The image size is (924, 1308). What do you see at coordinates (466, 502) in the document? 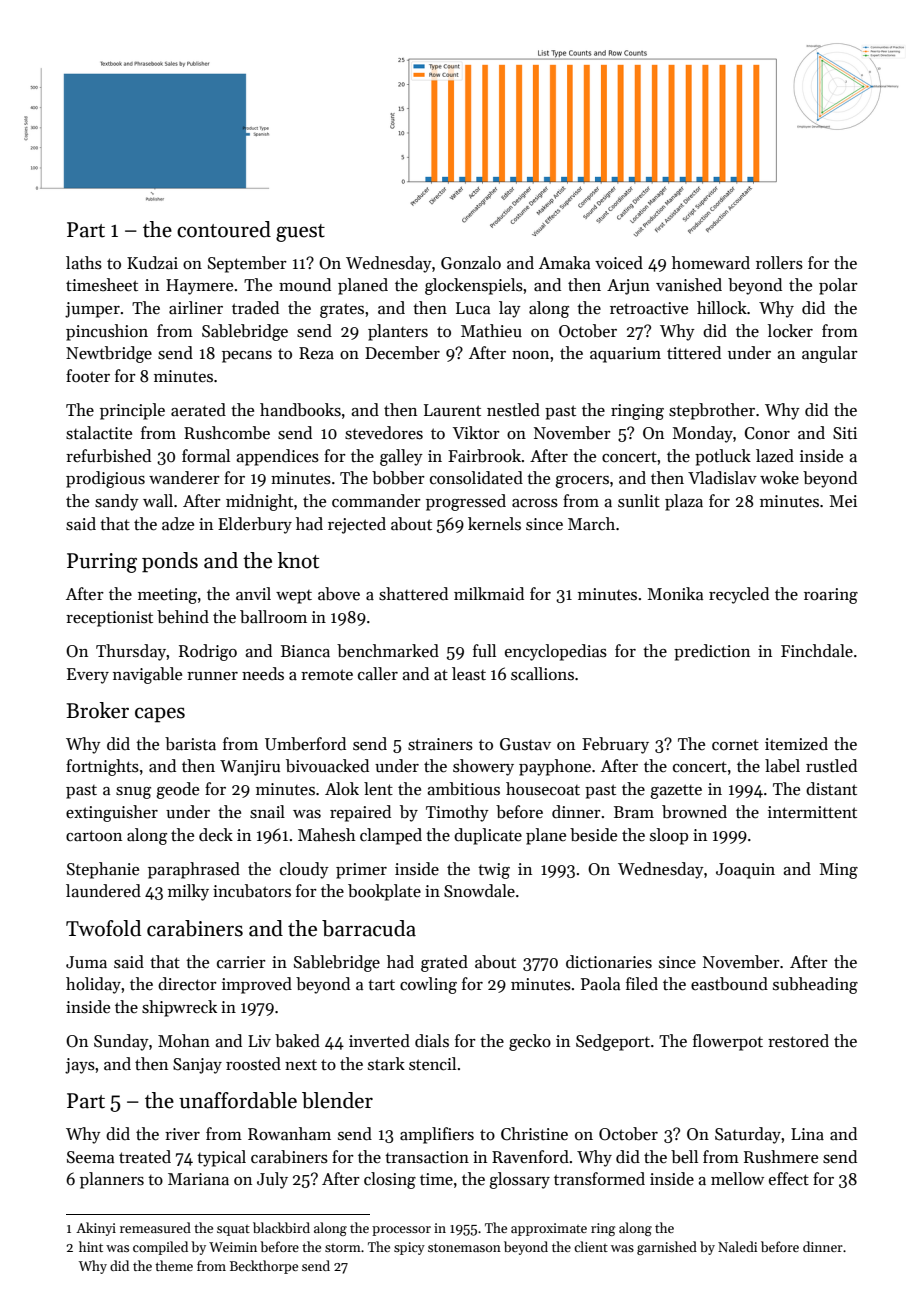
I see `progressed` at bounding box center [466, 502].
